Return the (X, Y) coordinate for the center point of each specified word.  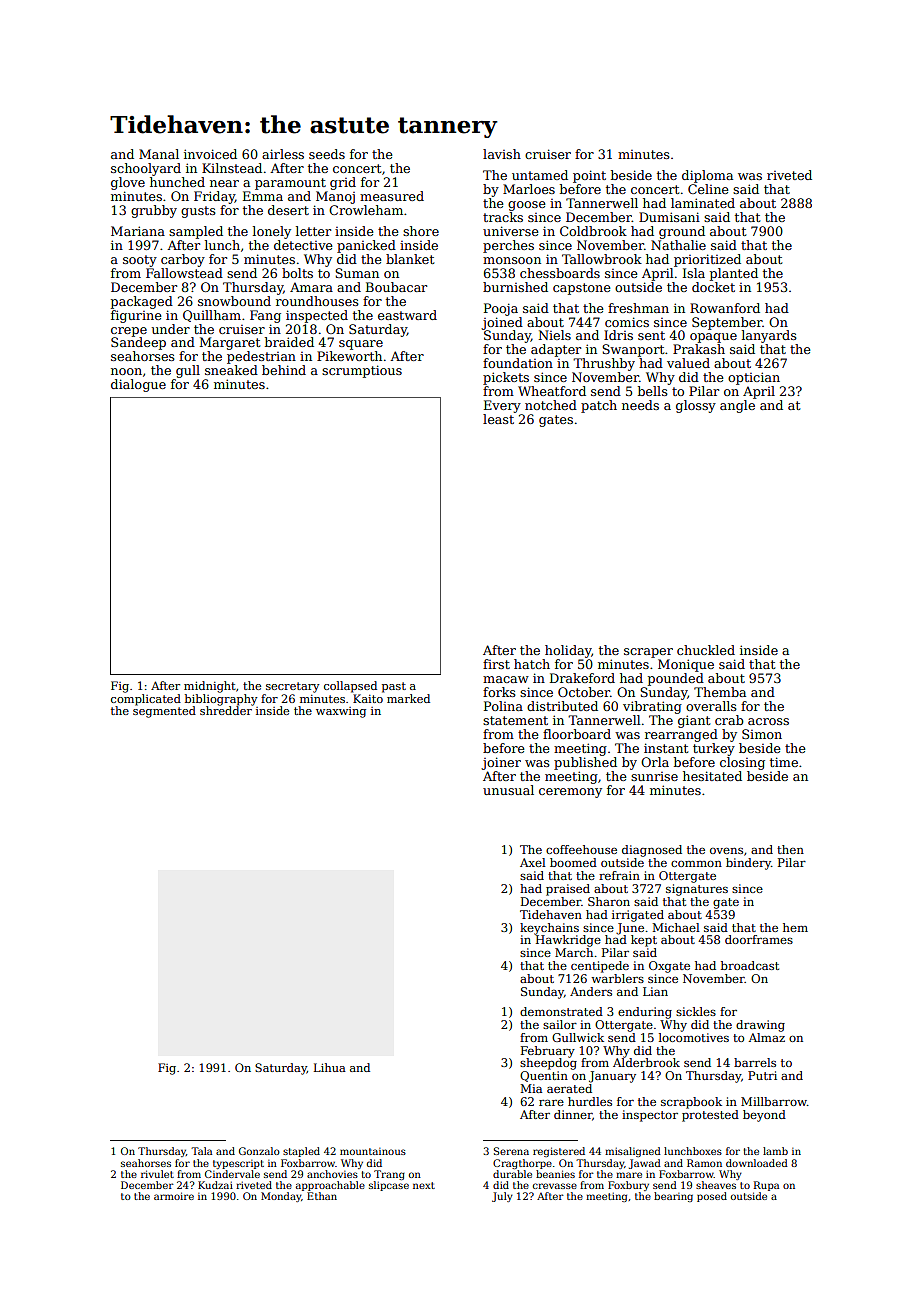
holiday (568, 651)
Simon (762, 734)
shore (421, 231)
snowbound (234, 301)
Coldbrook (593, 231)
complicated (146, 700)
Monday (281, 1197)
